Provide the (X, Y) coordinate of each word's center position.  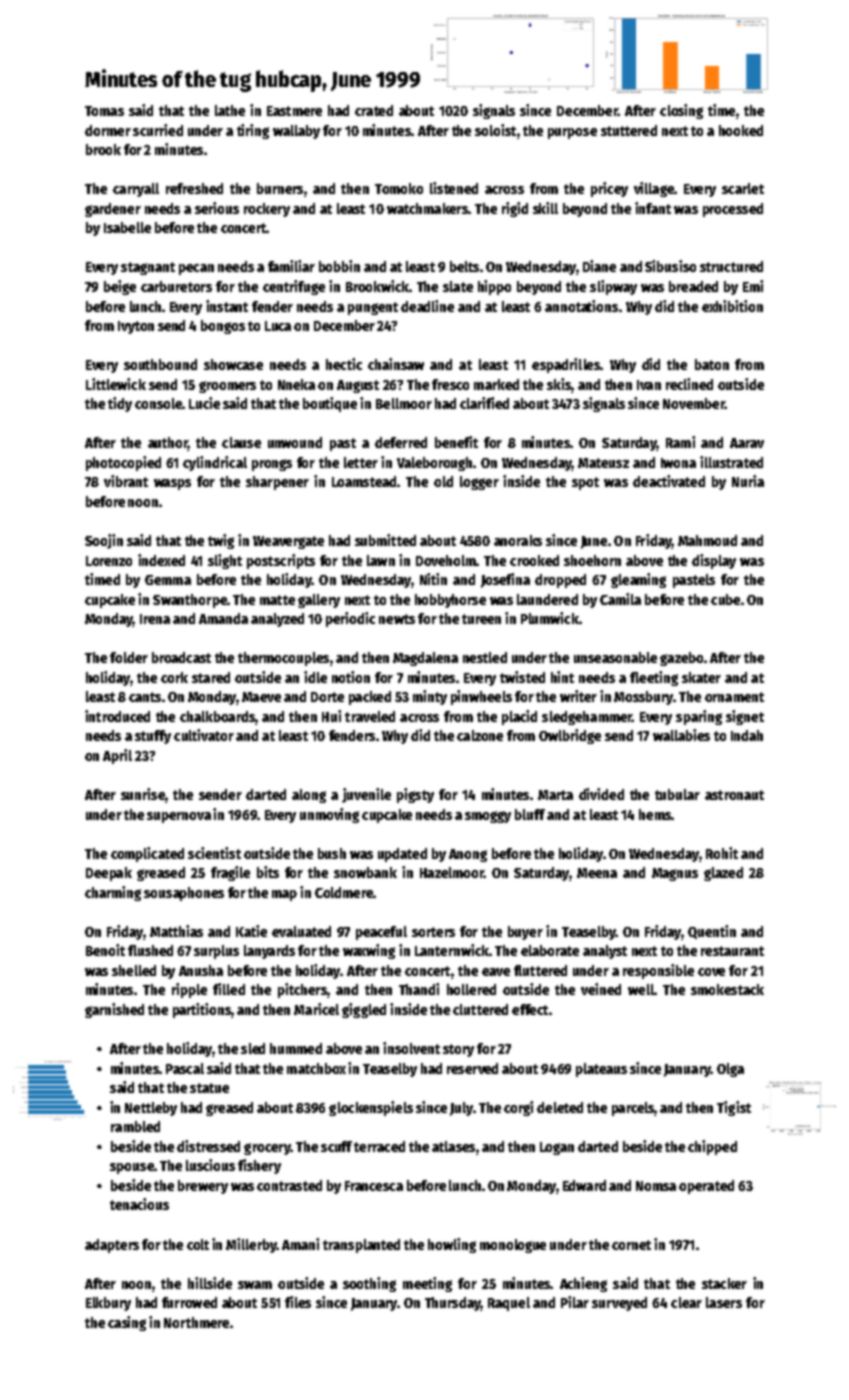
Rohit (722, 853)
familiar (291, 266)
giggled (364, 1010)
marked (496, 384)
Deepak (109, 874)
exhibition (732, 306)
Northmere (196, 1322)
